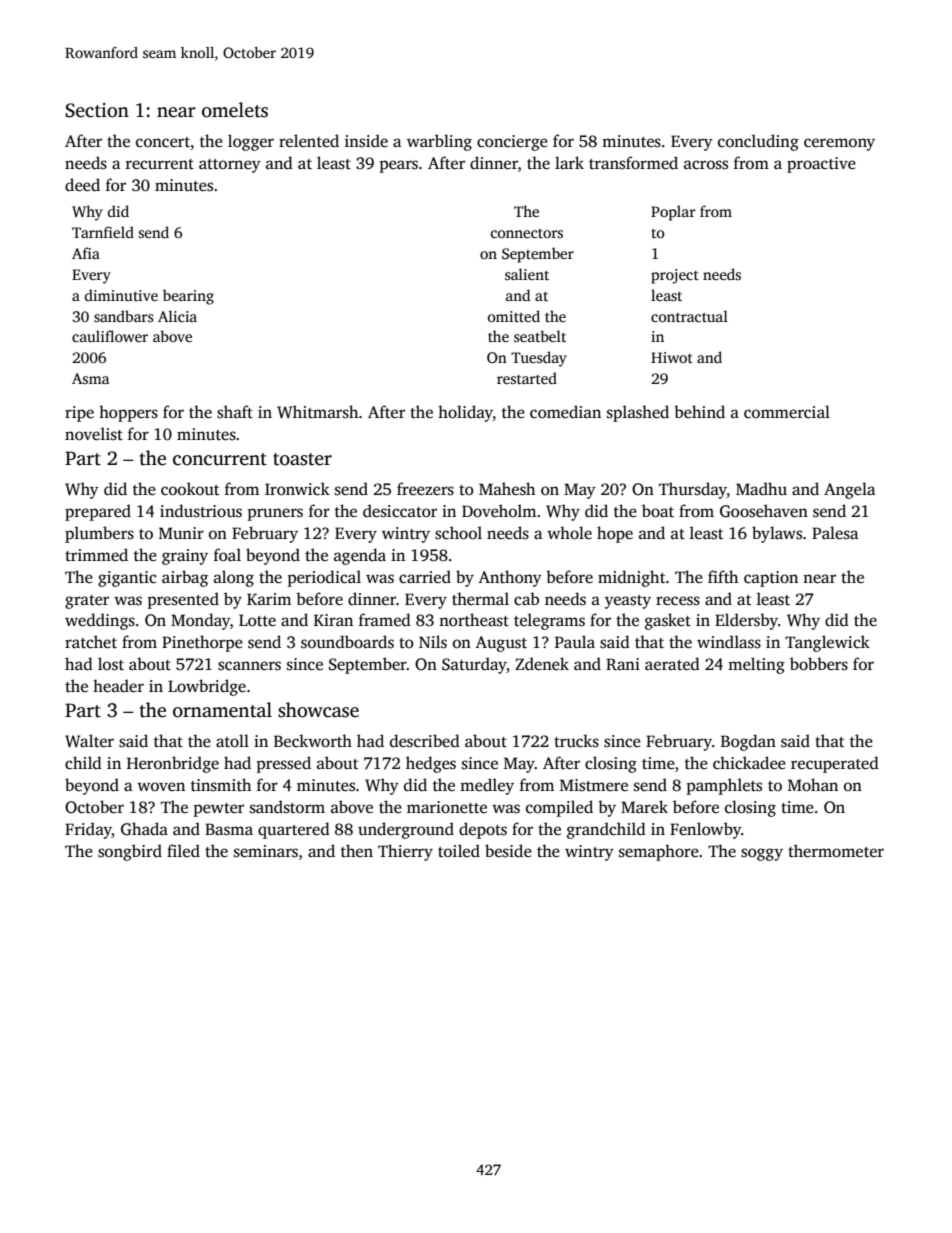  Describe the element at coordinates (771, 579) in the page. I see `caption` at that location.
